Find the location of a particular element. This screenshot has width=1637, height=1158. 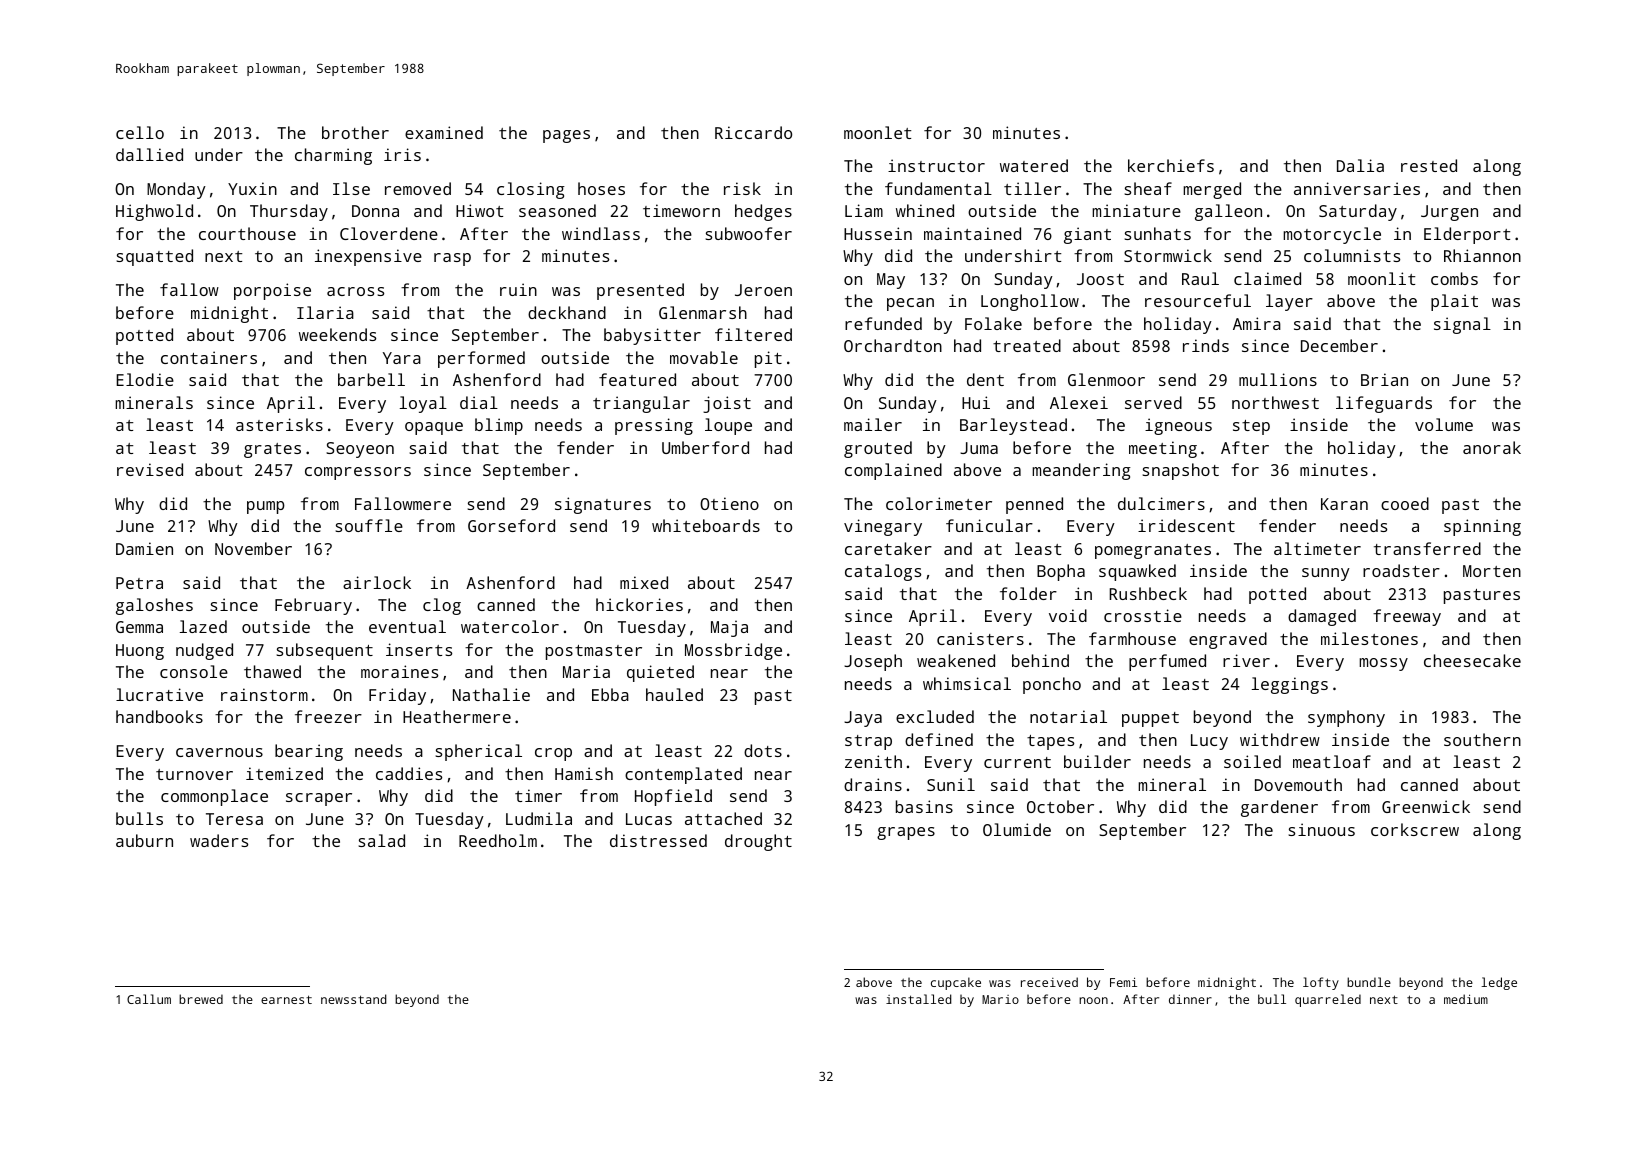

babysitter is located at coordinates (652, 336).
